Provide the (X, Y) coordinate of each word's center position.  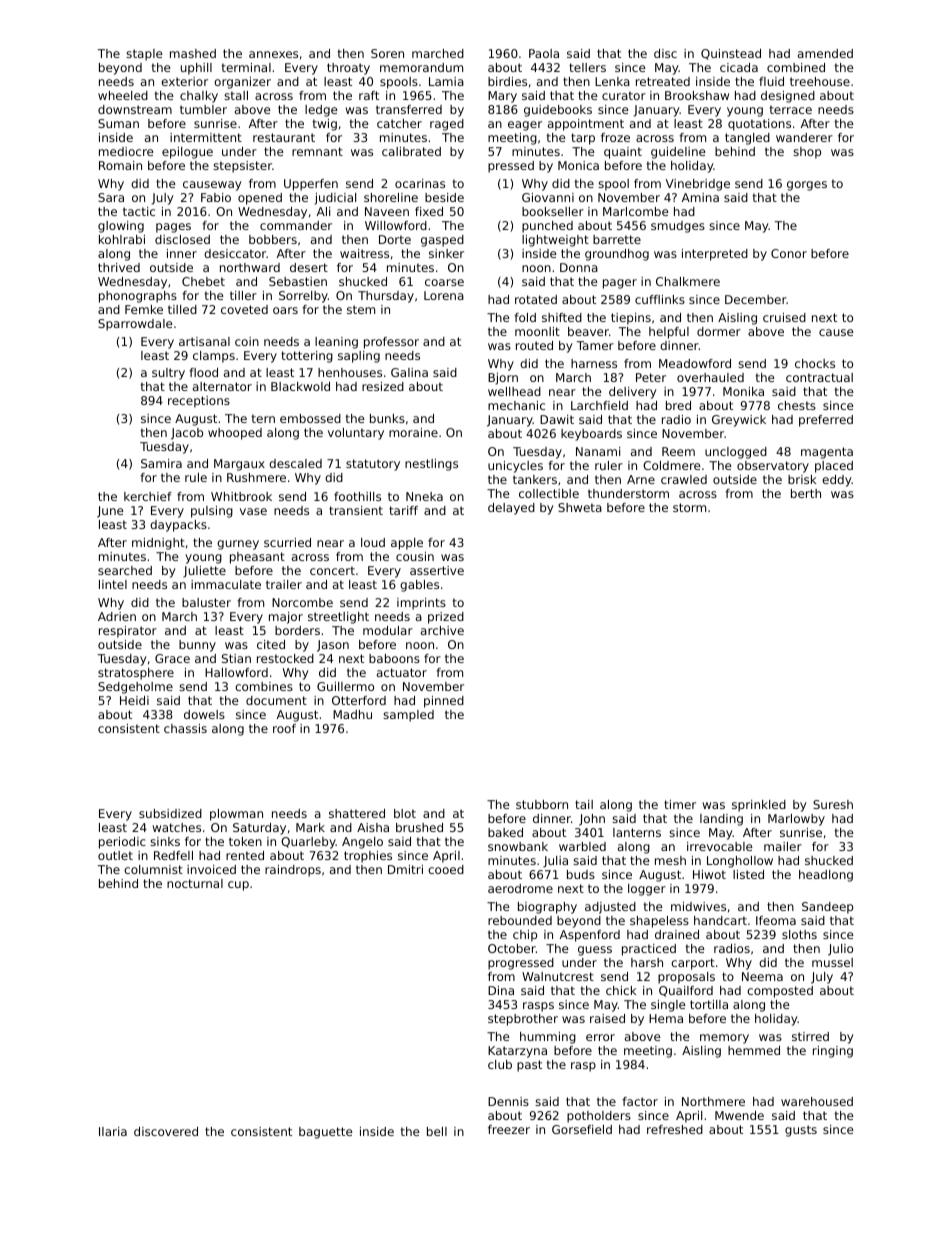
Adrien (117, 616)
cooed (446, 869)
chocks (815, 363)
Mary (502, 97)
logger (647, 890)
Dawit (557, 419)
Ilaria (113, 1131)
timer (680, 804)
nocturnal (195, 883)
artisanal (204, 341)
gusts (801, 1131)
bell (437, 1131)
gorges (807, 186)
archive (442, 630)
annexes (273, 54)
